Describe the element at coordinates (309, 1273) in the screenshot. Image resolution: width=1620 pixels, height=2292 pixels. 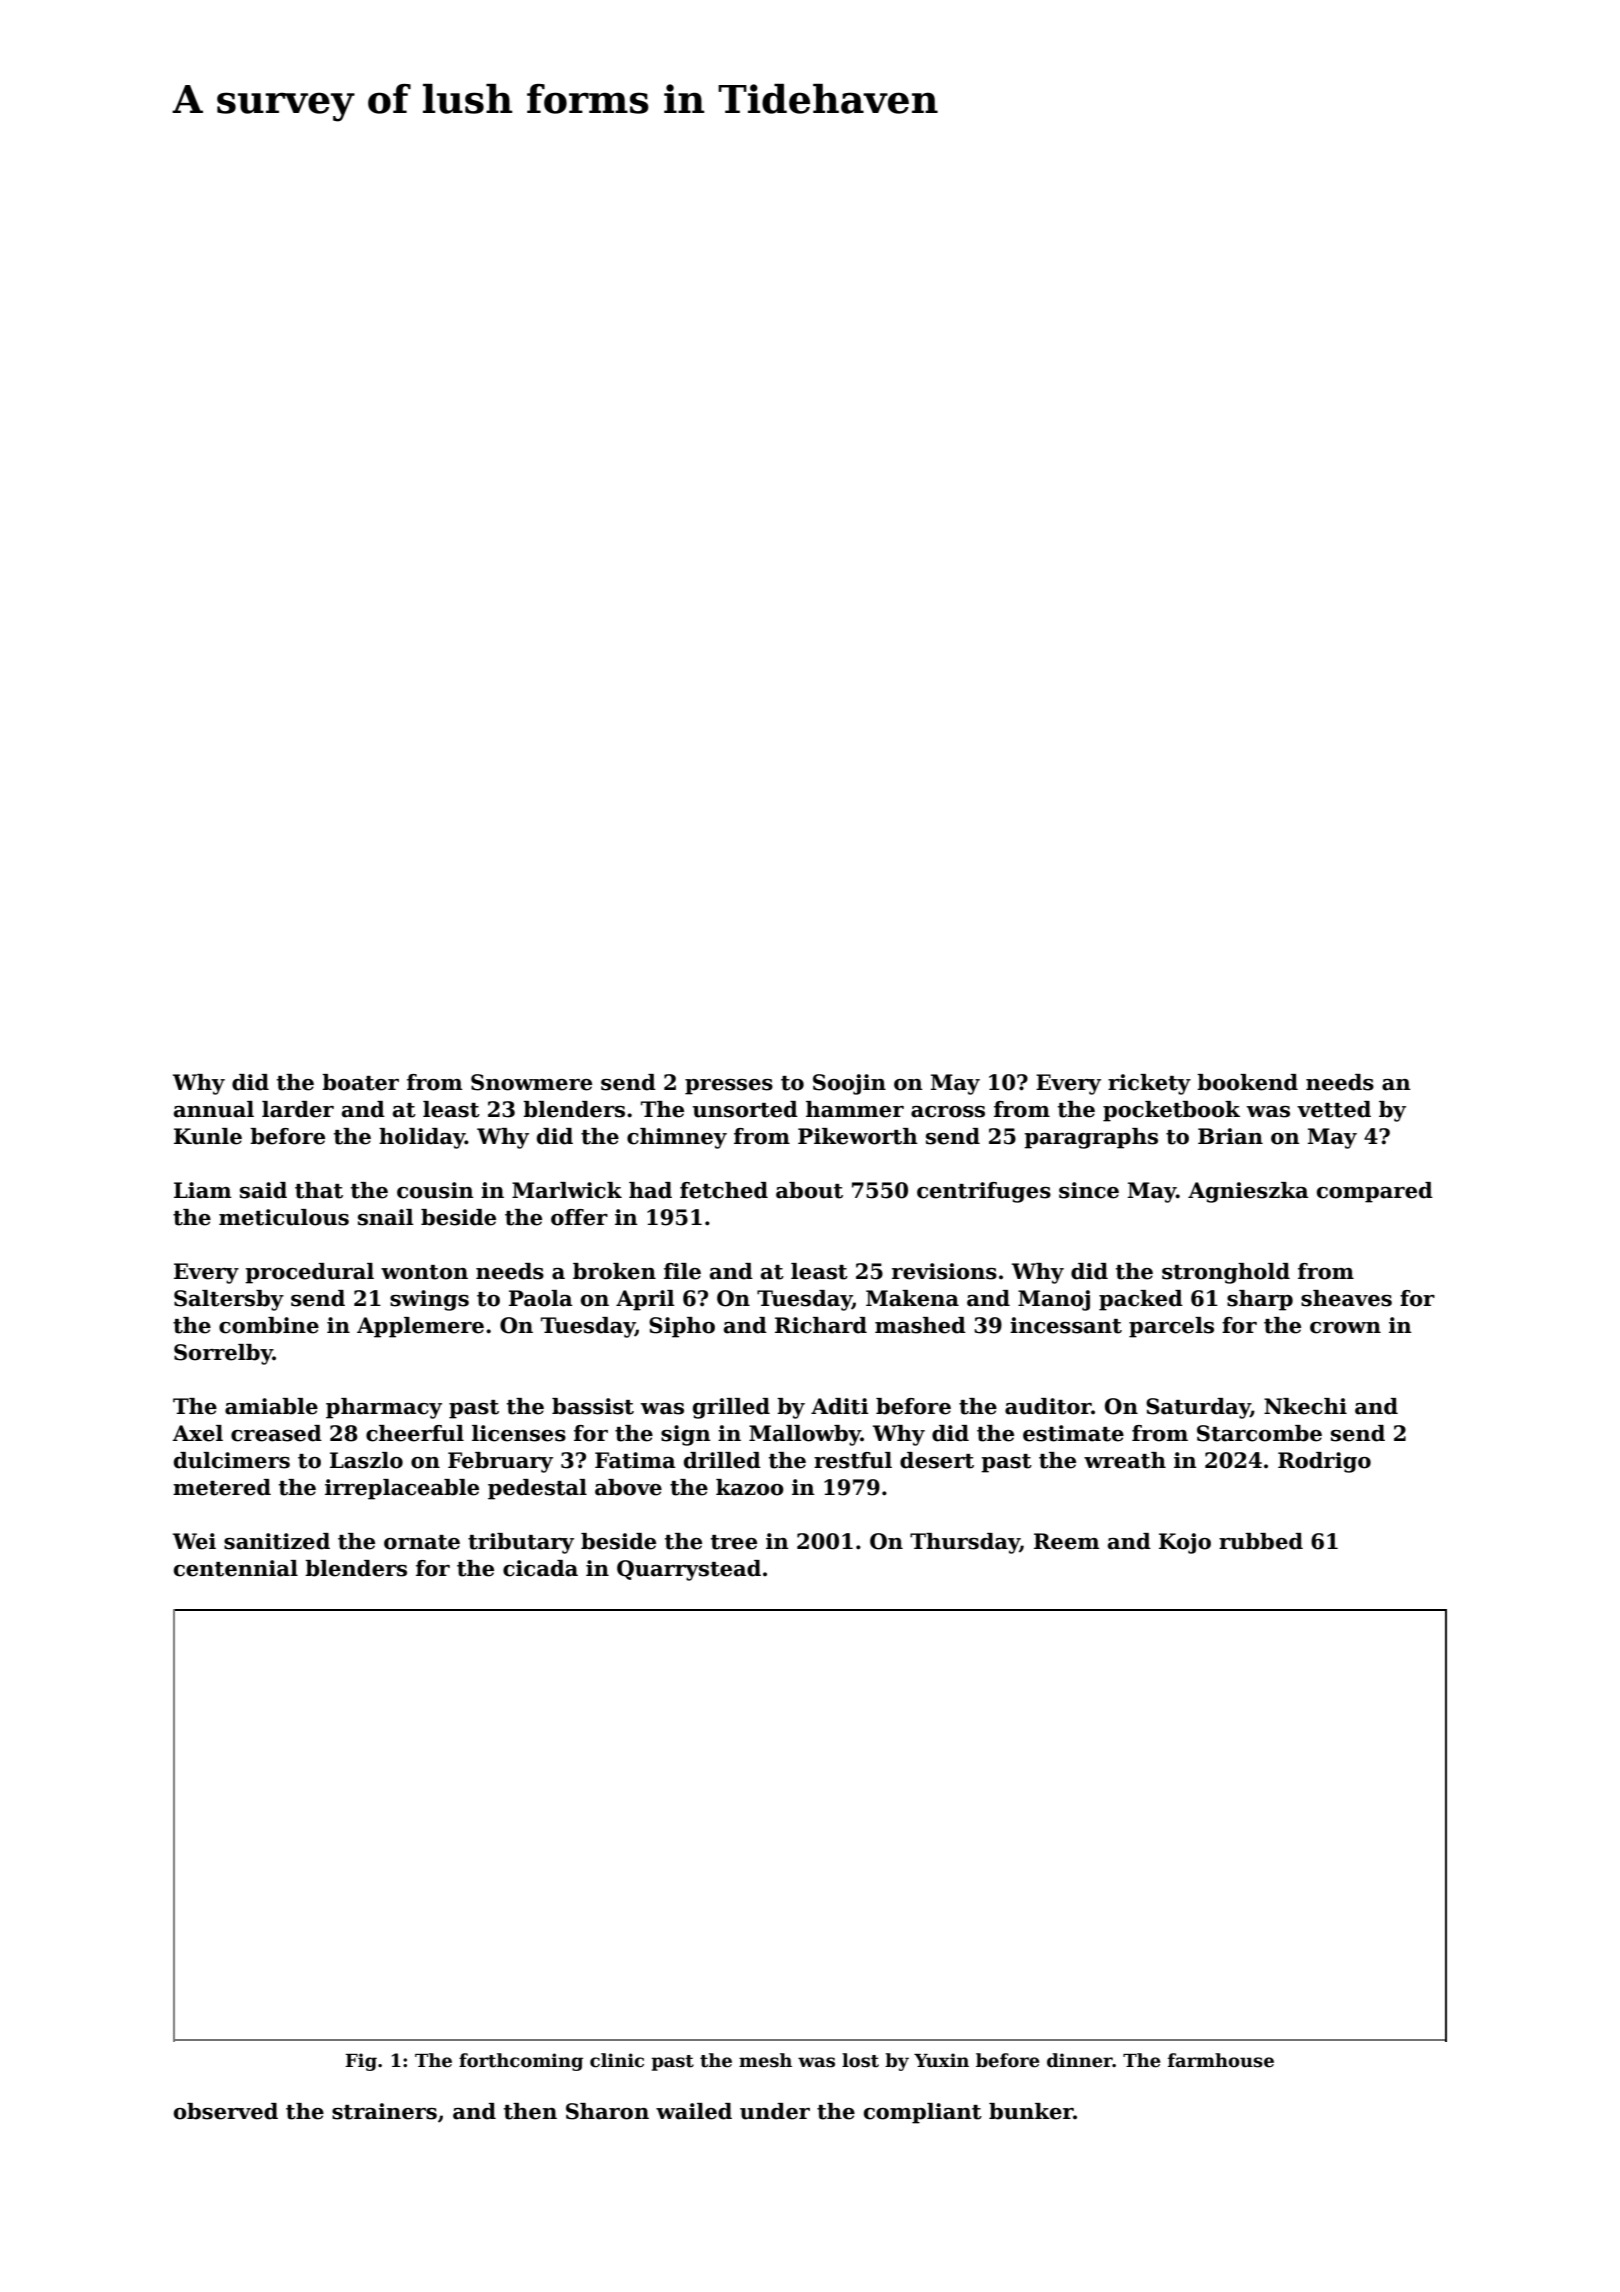
I see `procedural` at that location.
